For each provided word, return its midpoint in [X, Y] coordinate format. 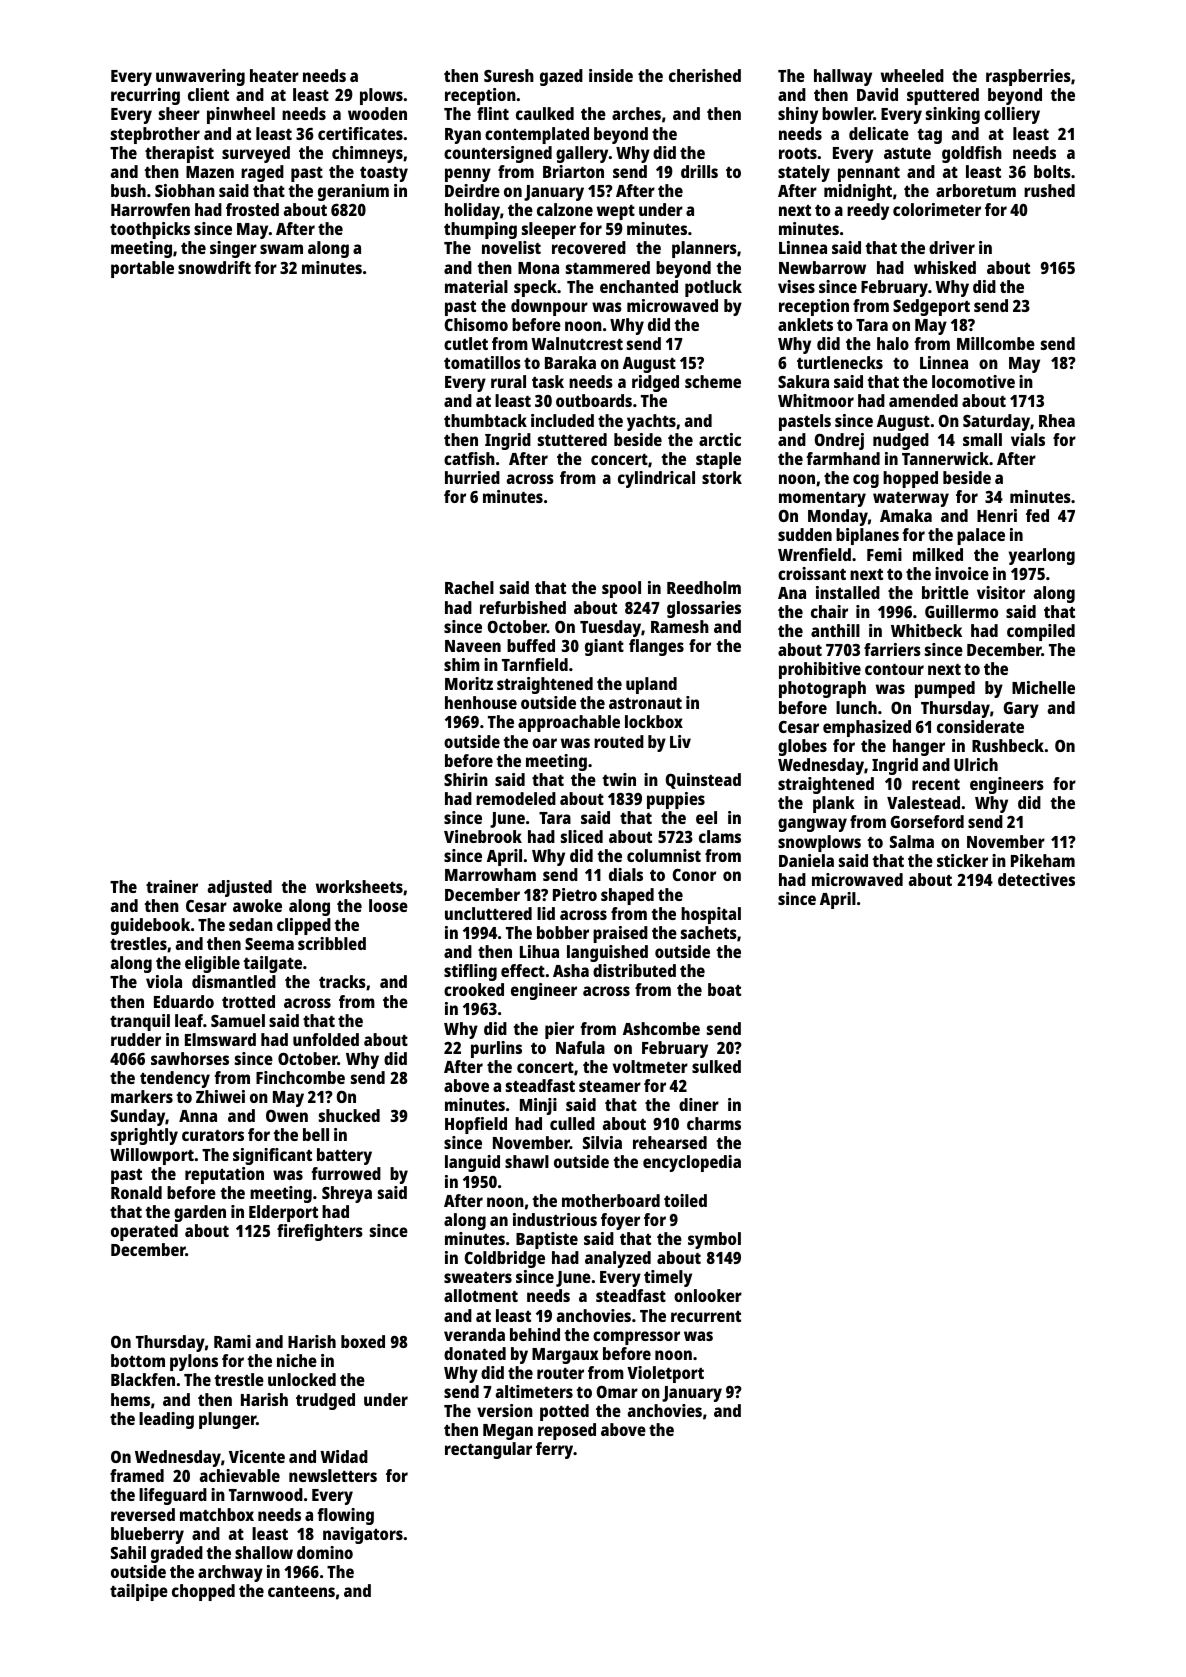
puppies [676, 800]
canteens [301, 1591]
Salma [912, 841]
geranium [353, 192]
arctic [720, 439]
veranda [474, 1334]
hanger [919, 747]
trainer [172, 886]
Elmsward [220, 1039]
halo [893, 343]
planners [704, 249]
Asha [571, 970]
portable [142, 269]
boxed [363, 1341]
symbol [714, 1240]
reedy [868, 211]
